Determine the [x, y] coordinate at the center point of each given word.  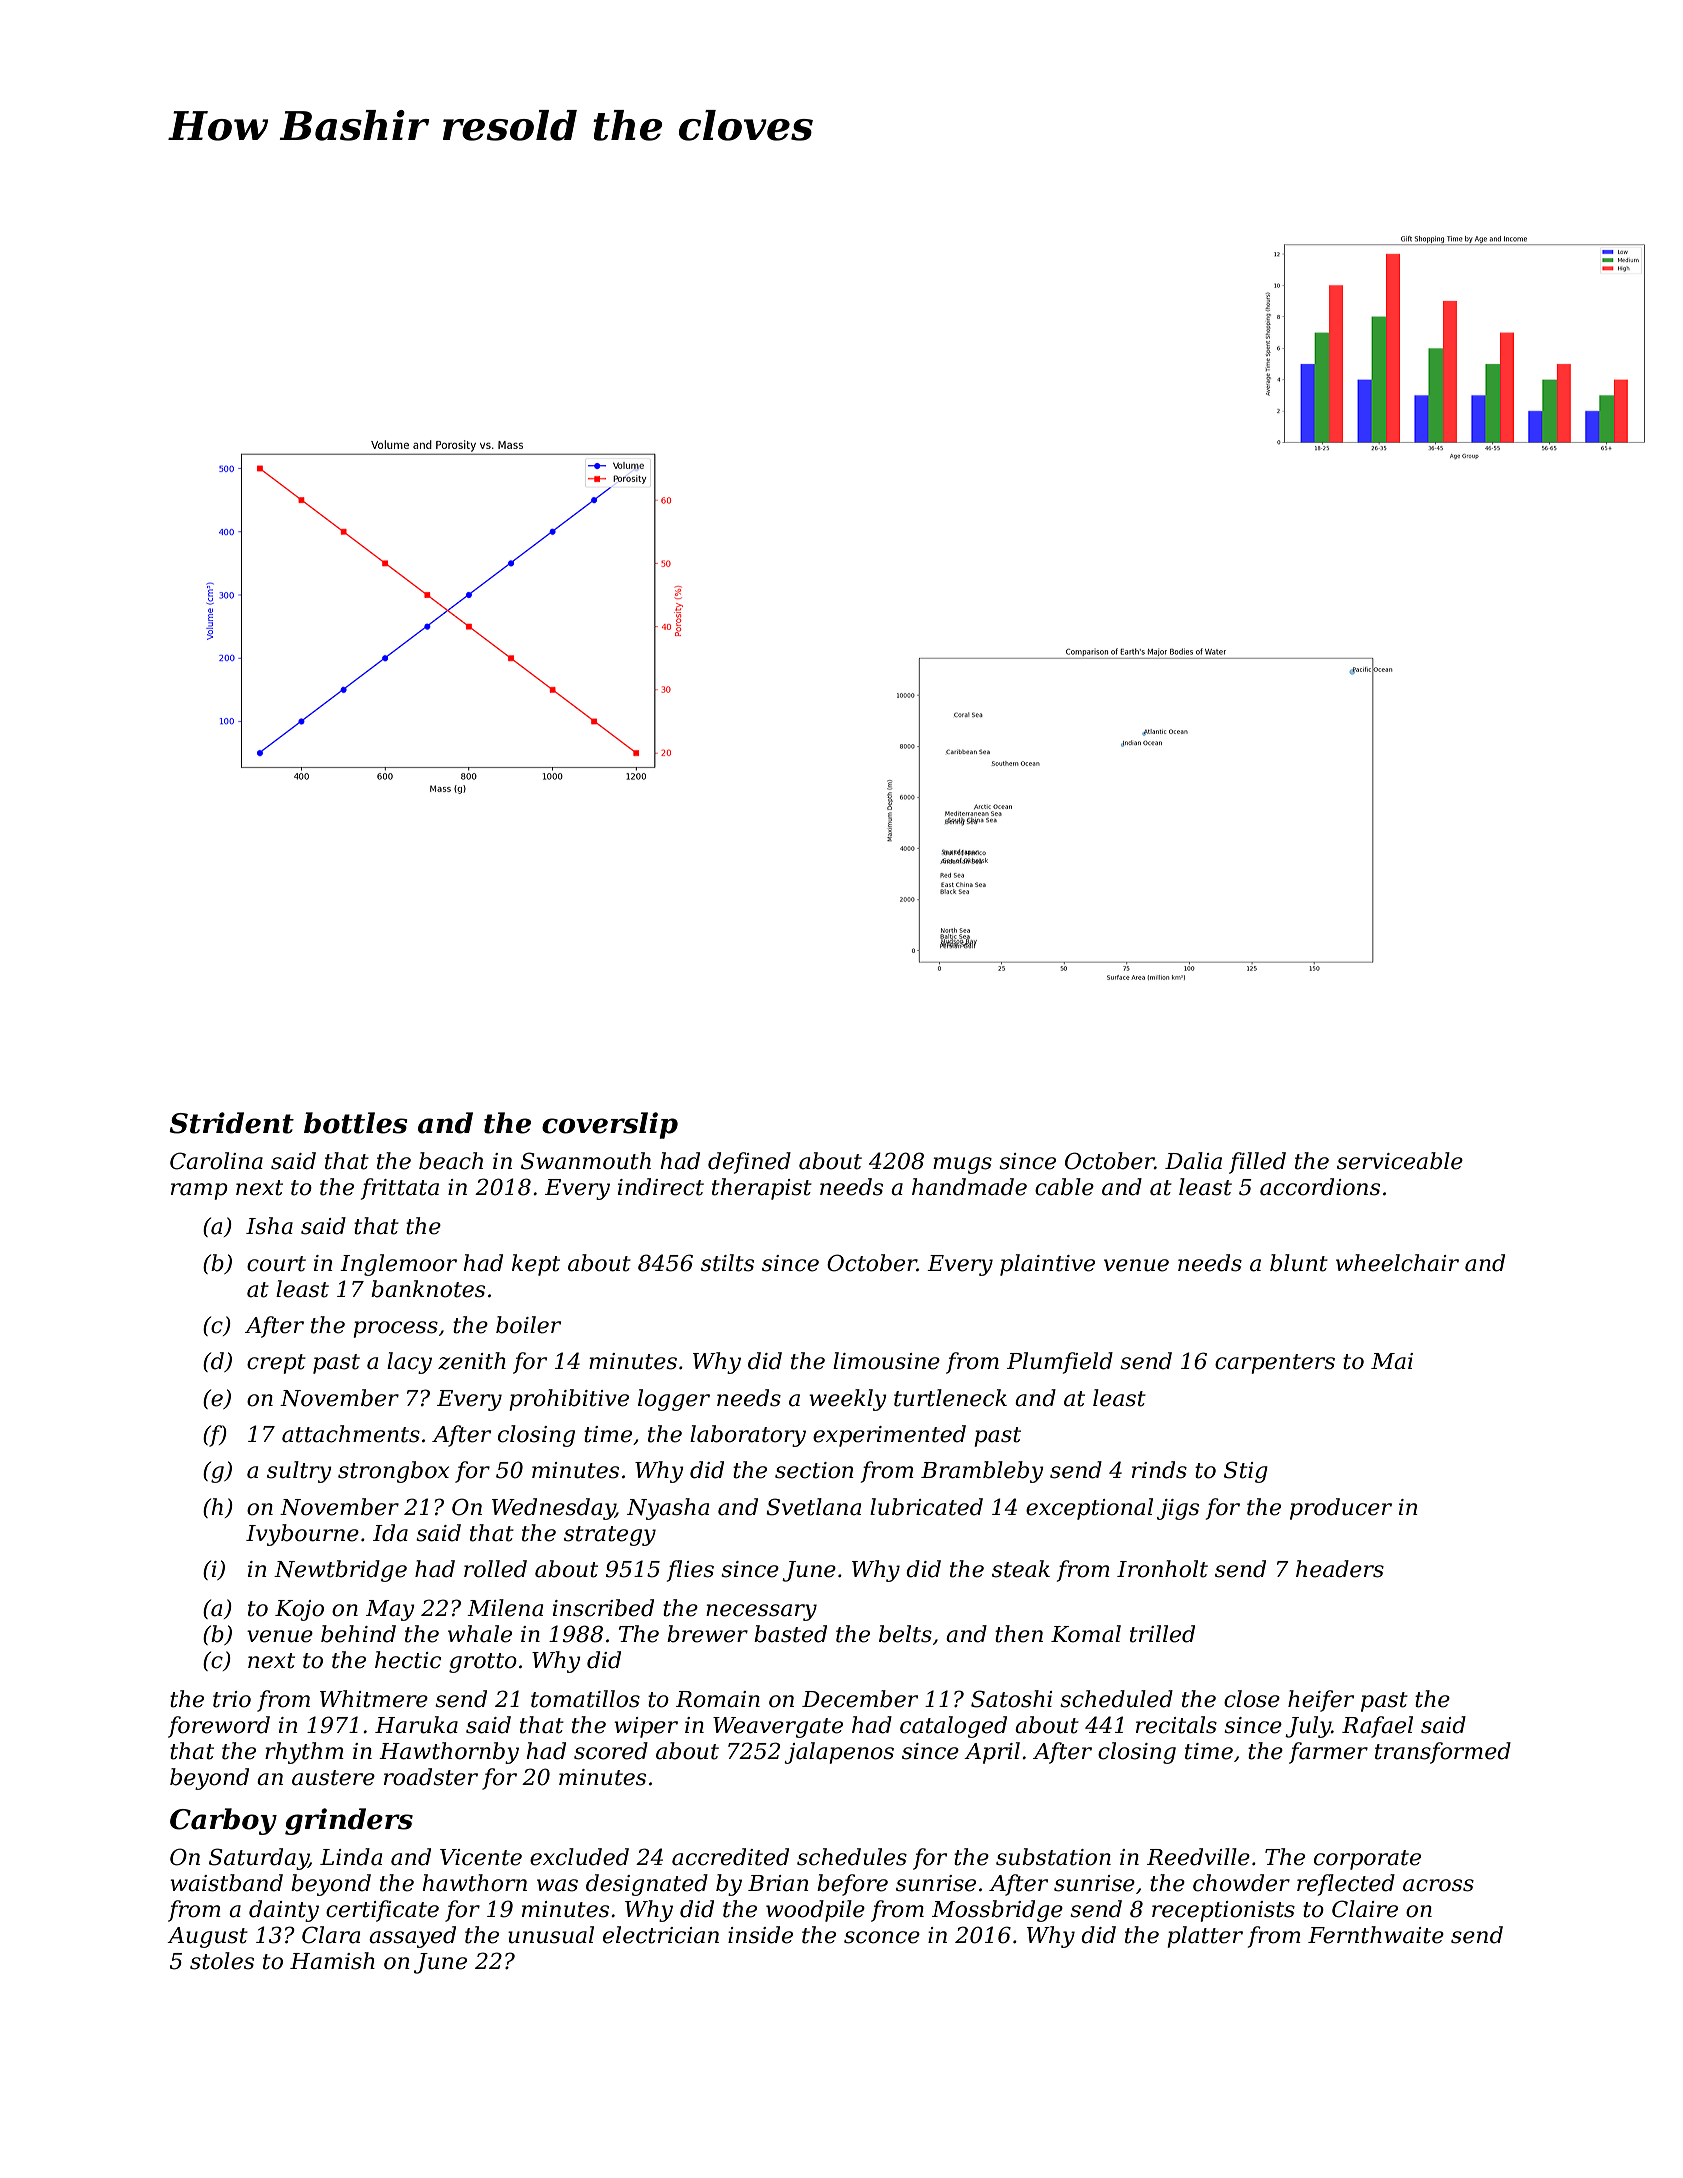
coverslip [610, 1125]
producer [1341, 1509]
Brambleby [982, 1472]
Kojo [299, 1610]
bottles [355, 1123]
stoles [222, 1961]
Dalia [1193, 1161]
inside [760, 1935]
